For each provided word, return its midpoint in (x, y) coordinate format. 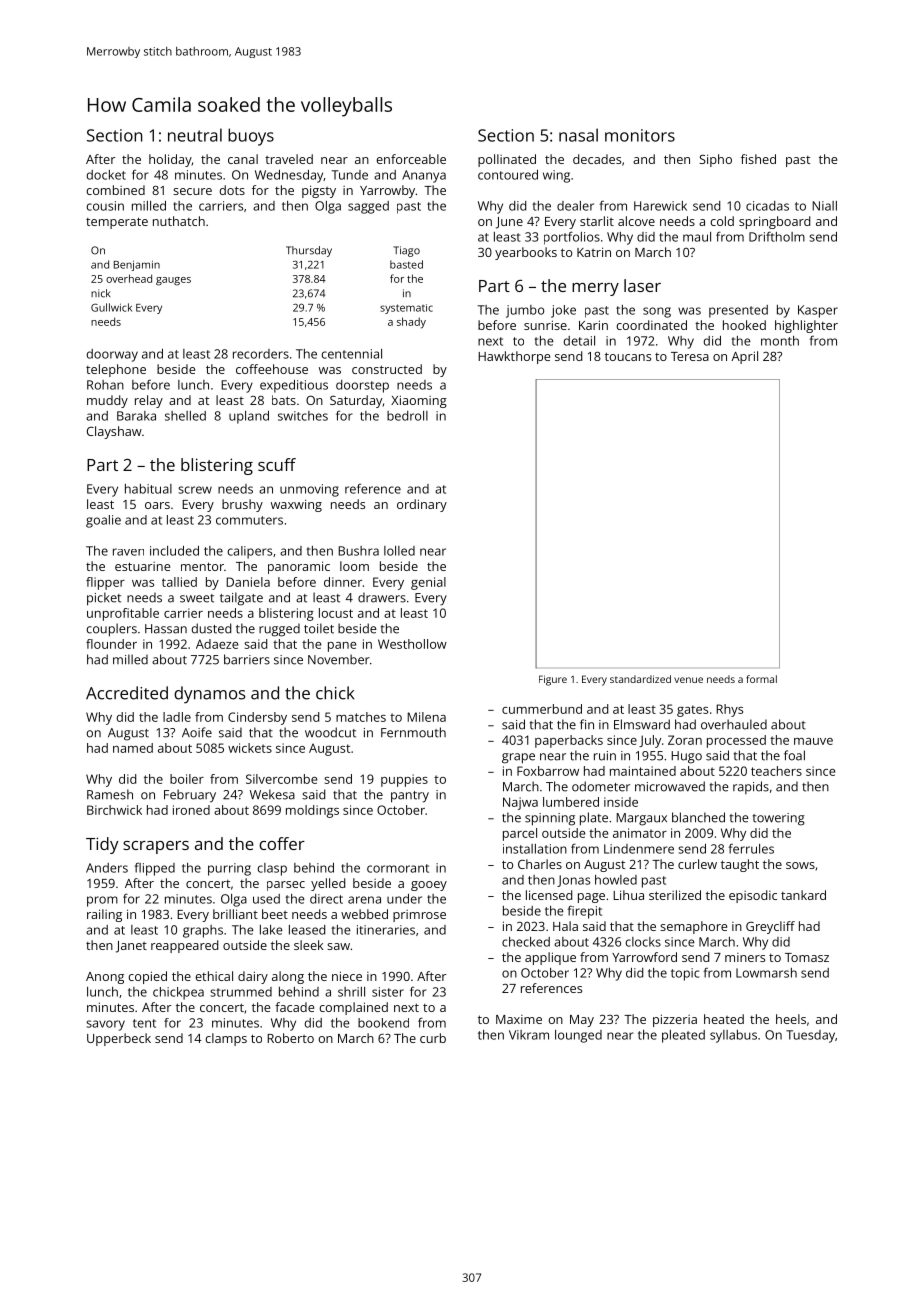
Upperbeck (119, 1039)
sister (388, 992)
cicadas (767, 206)
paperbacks (569, 741)
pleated (683, 1036)
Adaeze (217, 644)
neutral (195, 135)
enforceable (411, 159)
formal (761, 679)
